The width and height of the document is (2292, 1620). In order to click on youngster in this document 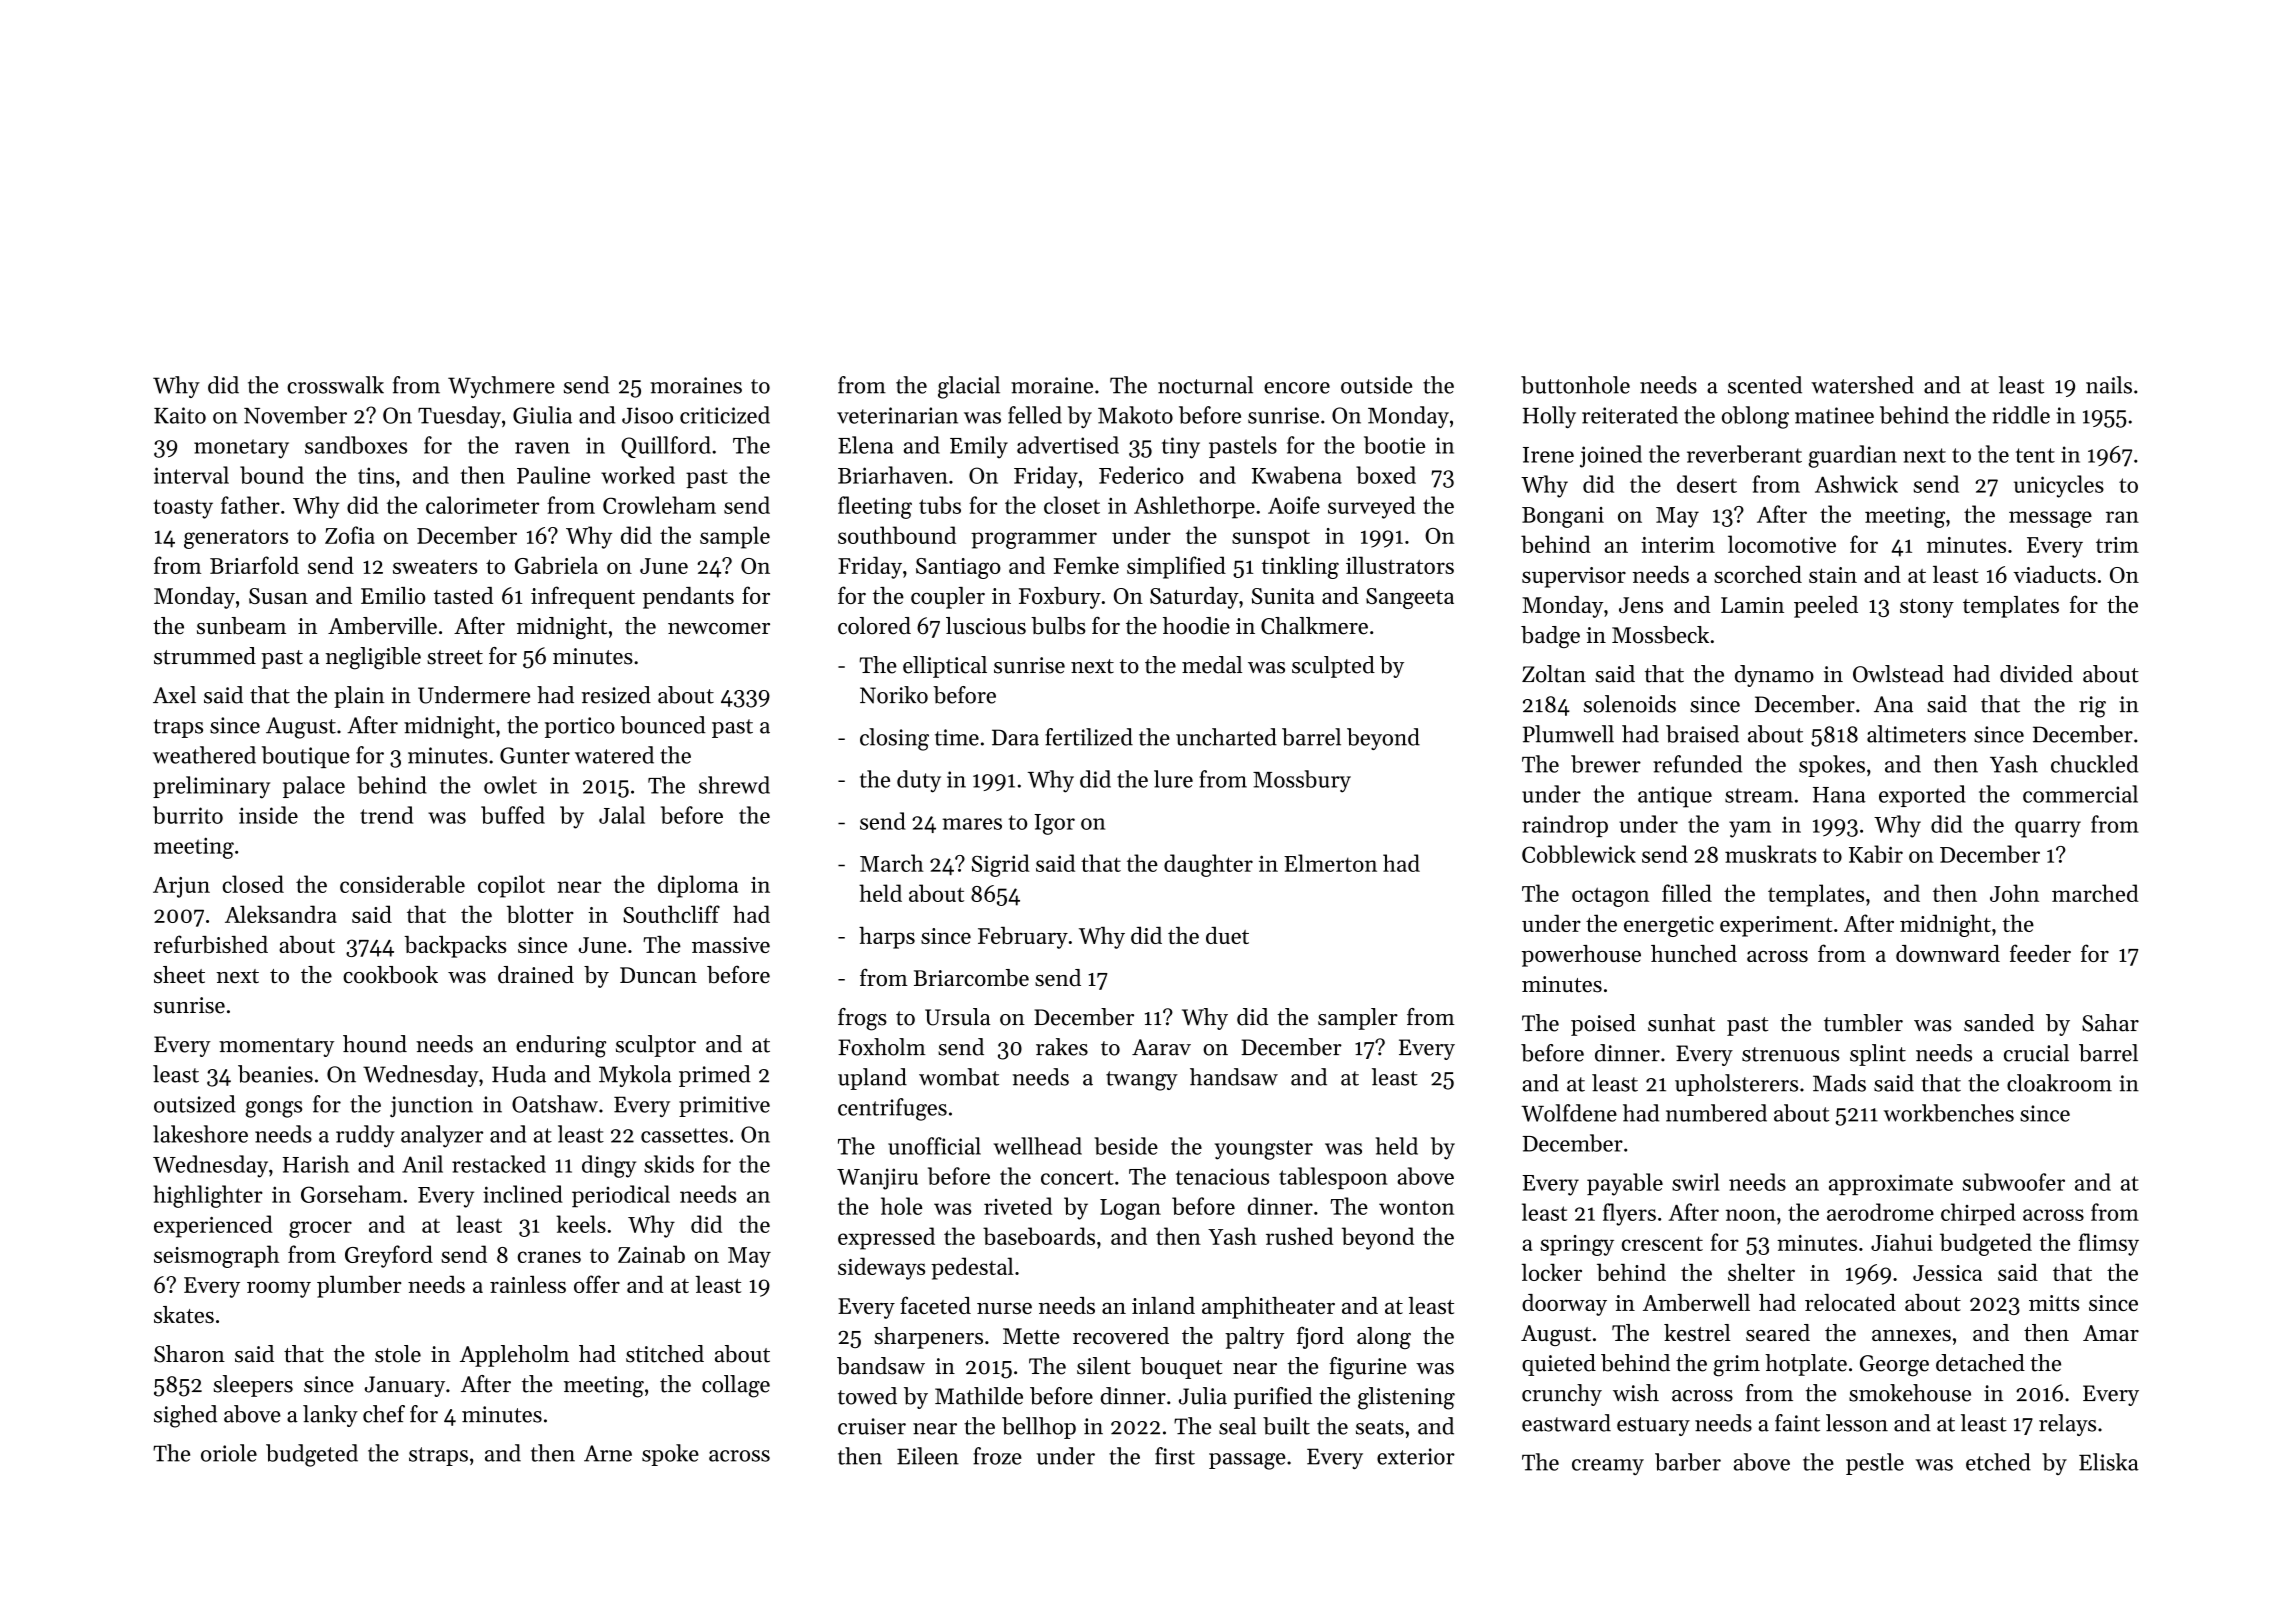, I will do `click(1264, 1150)`.
